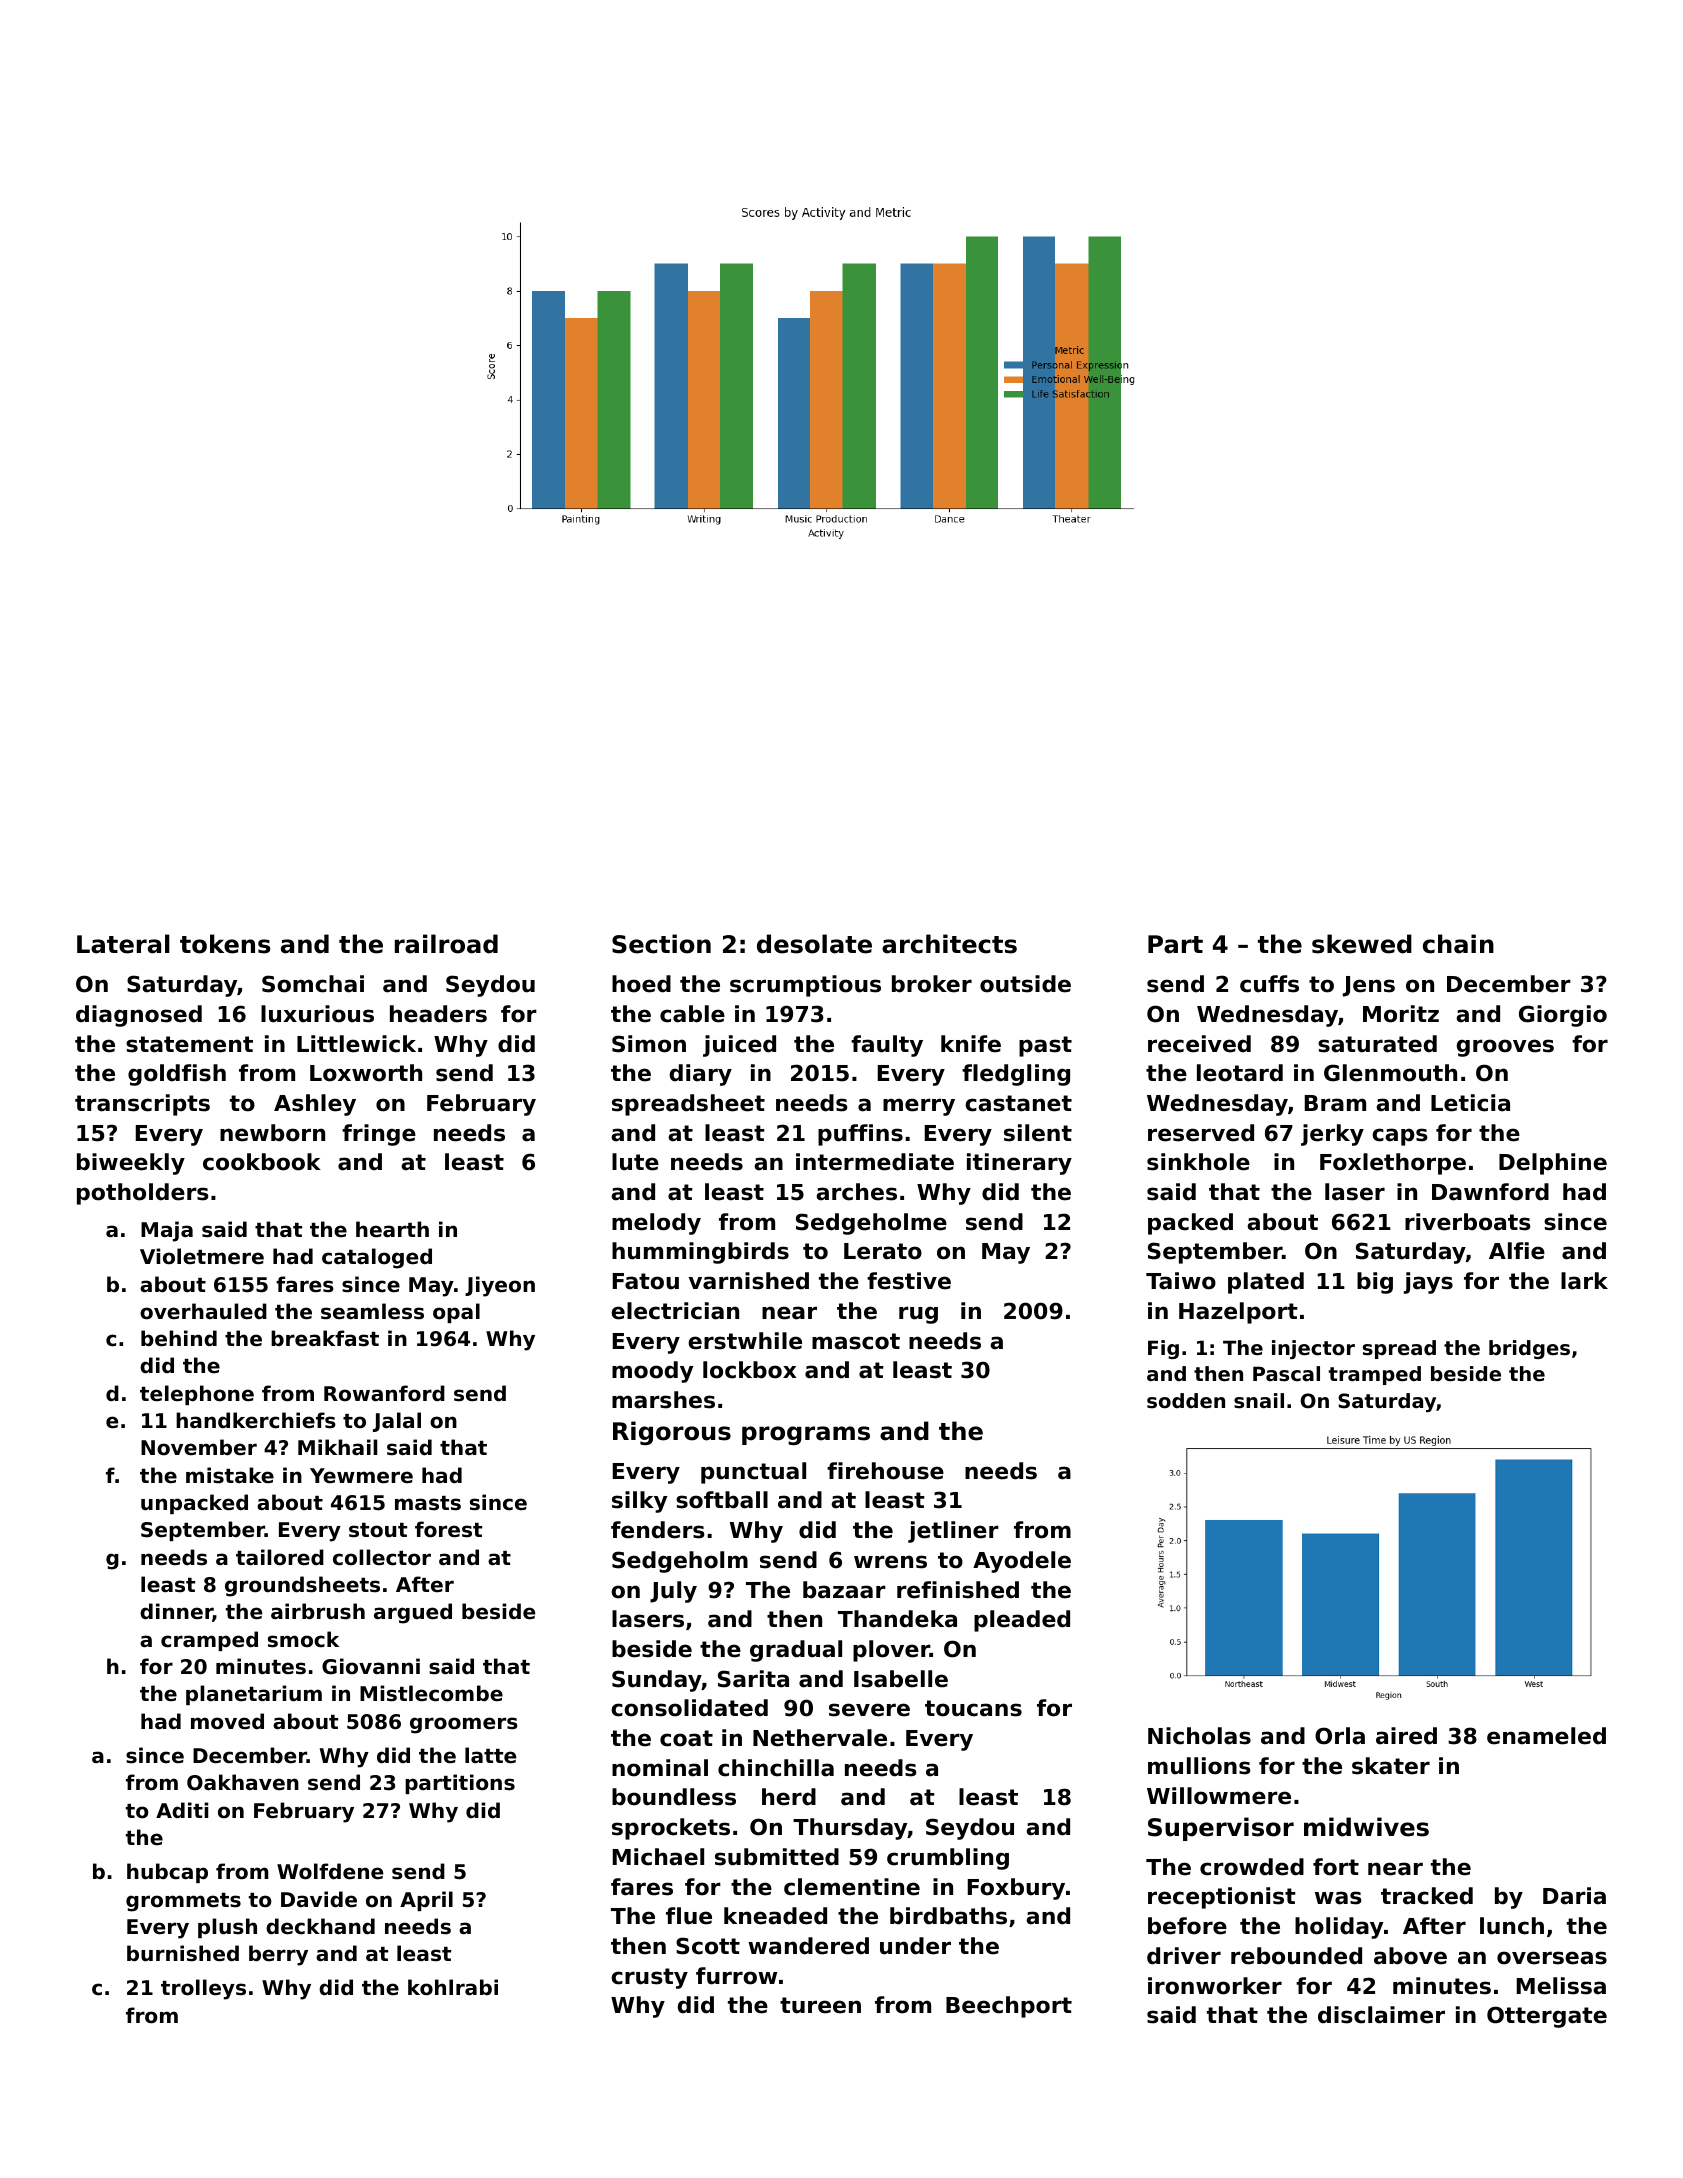 Image resolution: width=1683 pixels, height=2178 pixels. What do you see at coordinates (749, 1281) in the screenshot?
I see `varnished` at bounding box center [749, 1281].
